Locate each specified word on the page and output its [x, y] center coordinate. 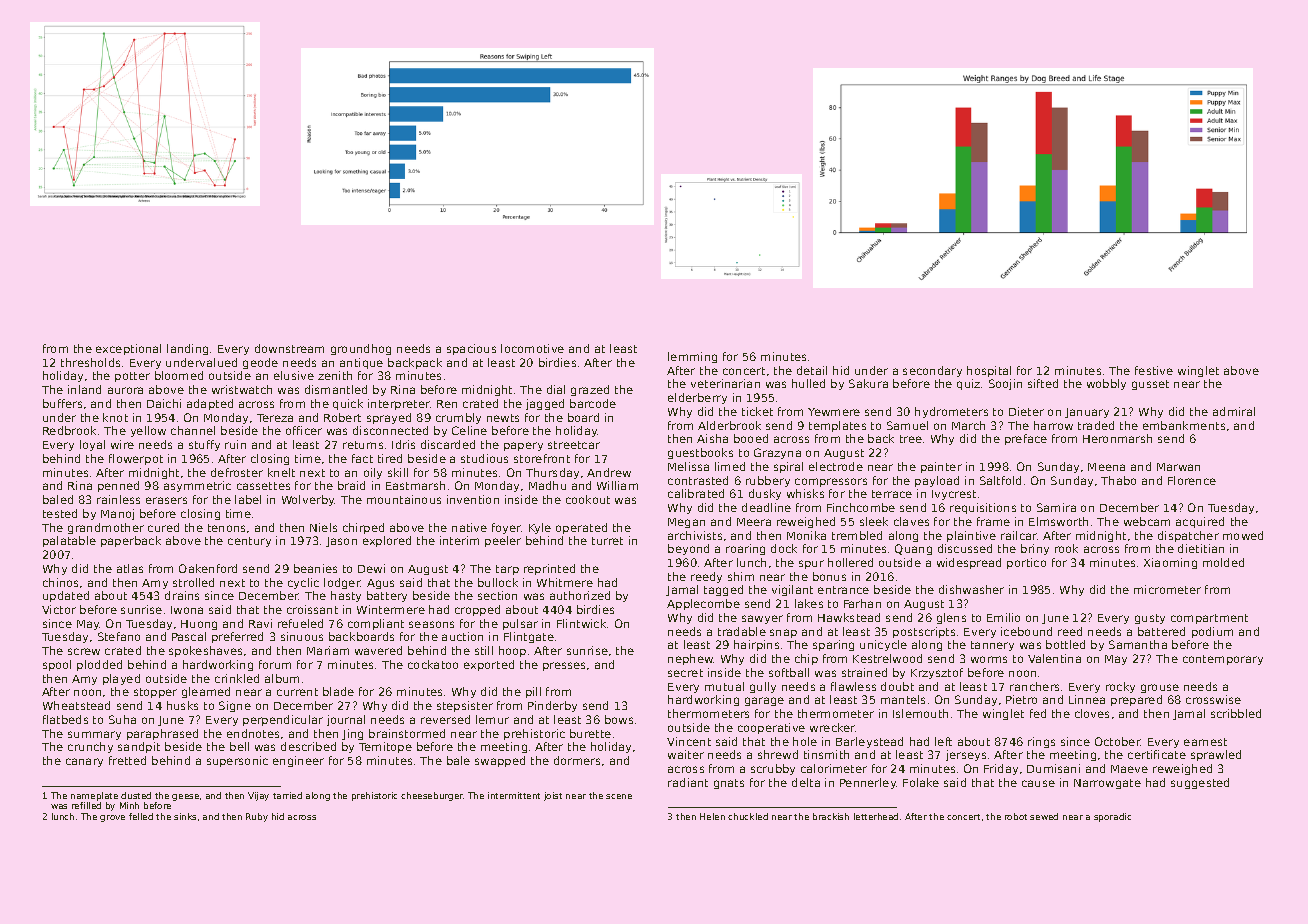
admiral [1234, 411]
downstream [289, 348]
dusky [765, 494]
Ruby [257, 817]
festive [1154, 370]
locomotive [532, 348]
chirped [363, 528]
